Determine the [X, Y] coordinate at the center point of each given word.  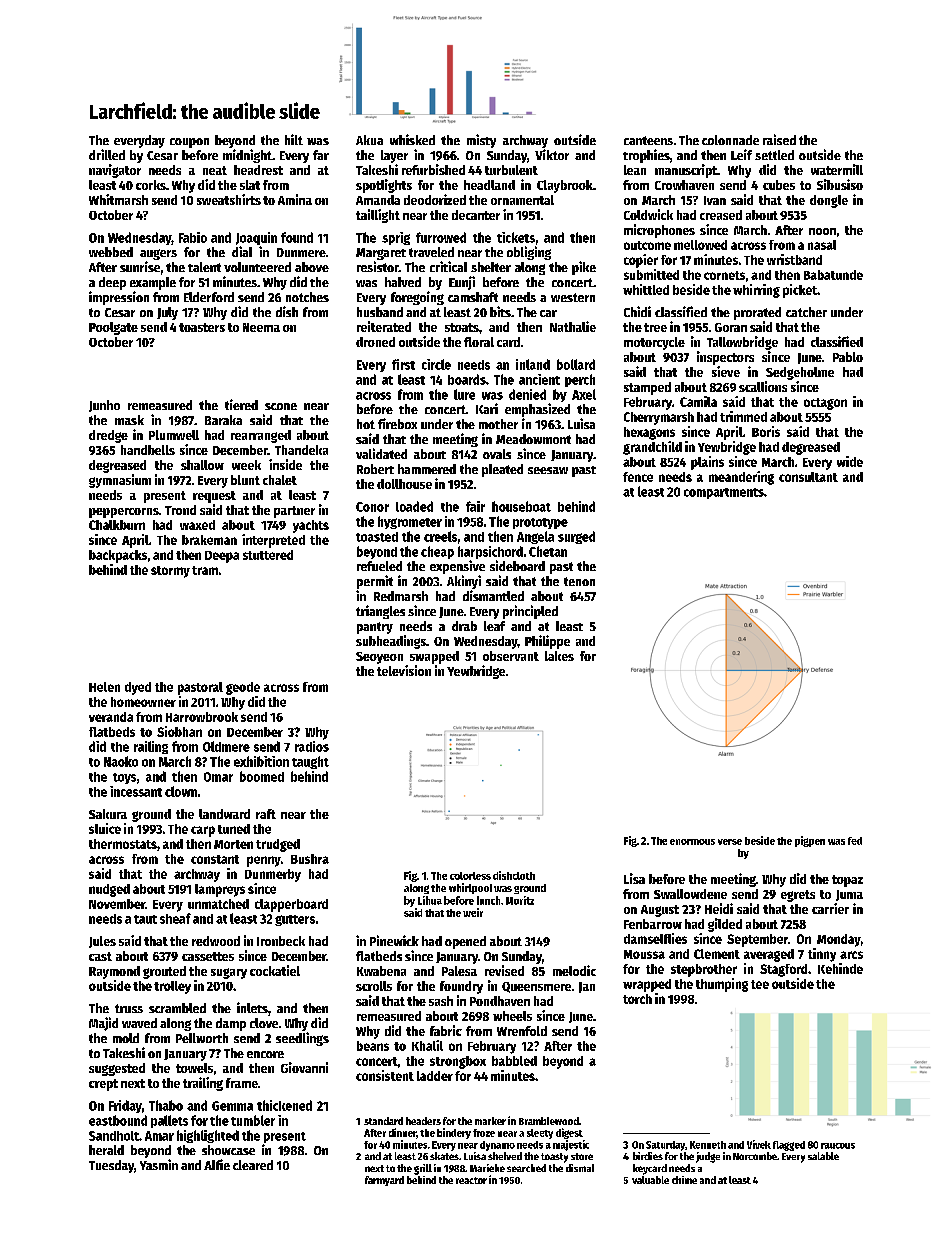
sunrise [140, 266]
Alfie [217, 1164]
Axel [584, 394]
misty [481, 141]
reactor [471, 1180]
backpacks [118, 556]
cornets [724, 275]
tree [655, 327]
